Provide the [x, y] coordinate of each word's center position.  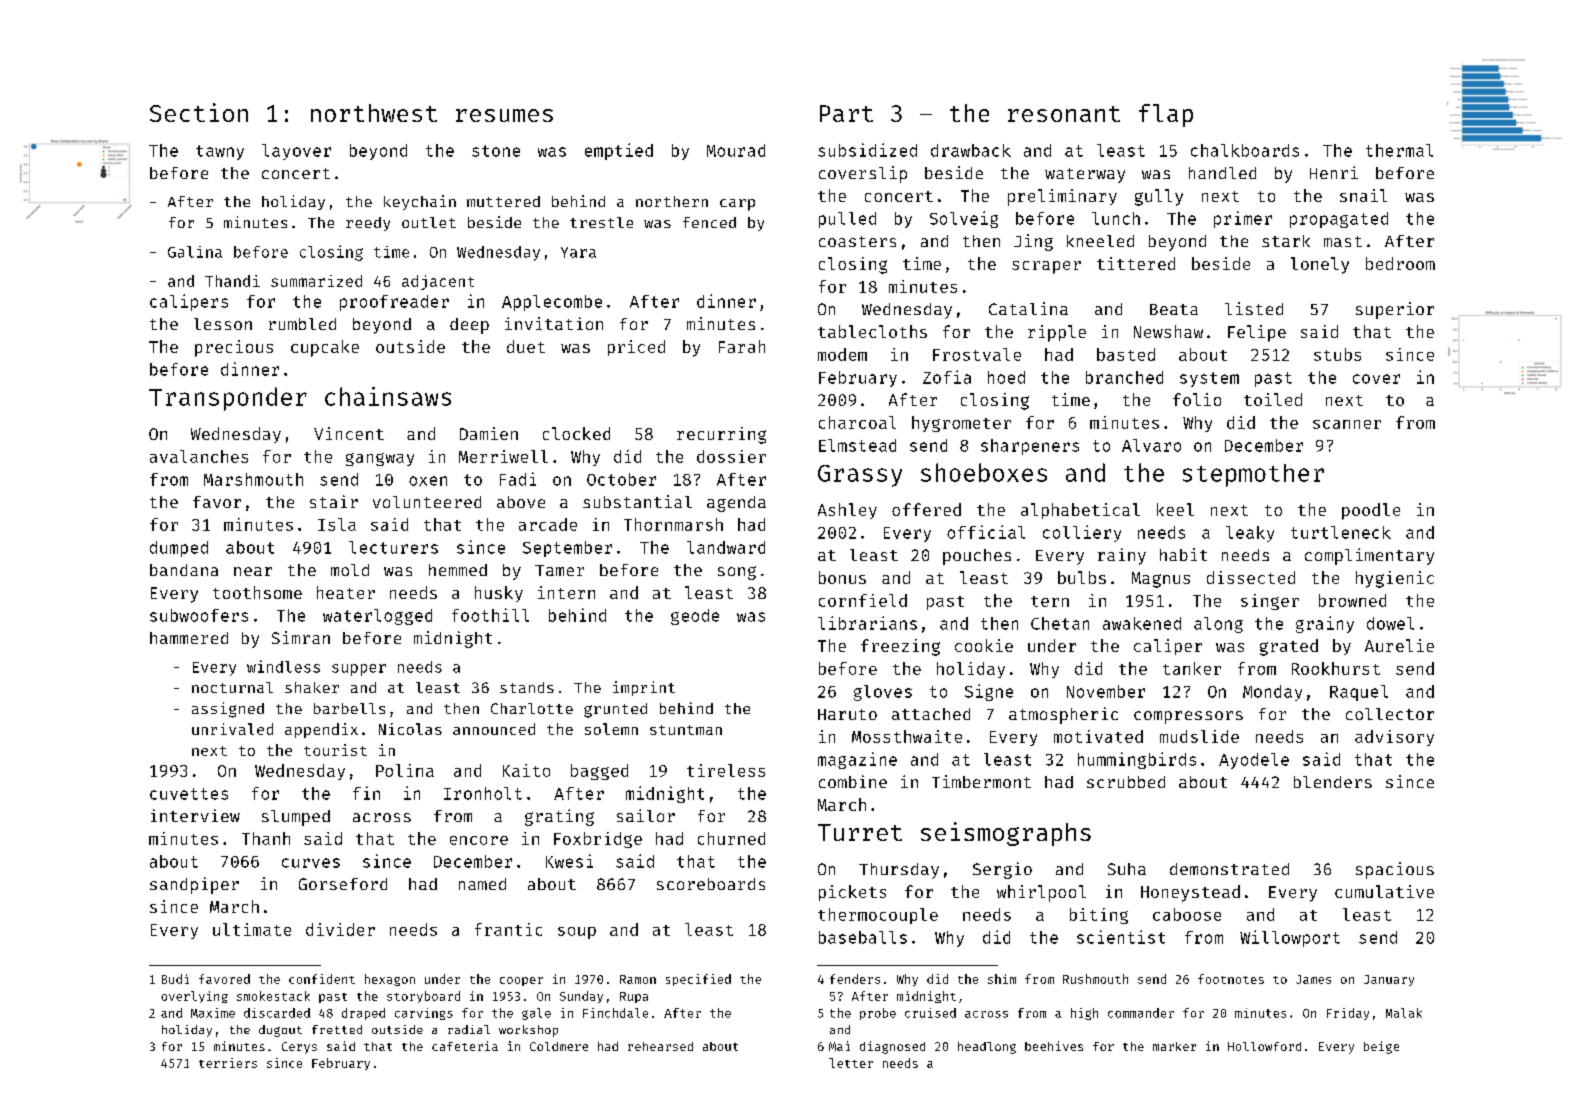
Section [199, 112]
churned [731, 838]
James [1313, 979]
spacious [1395, 870]
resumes [504, 115]
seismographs [1006, 834]
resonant [1064, 114]
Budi [175, 979]
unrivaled [232, 729]
